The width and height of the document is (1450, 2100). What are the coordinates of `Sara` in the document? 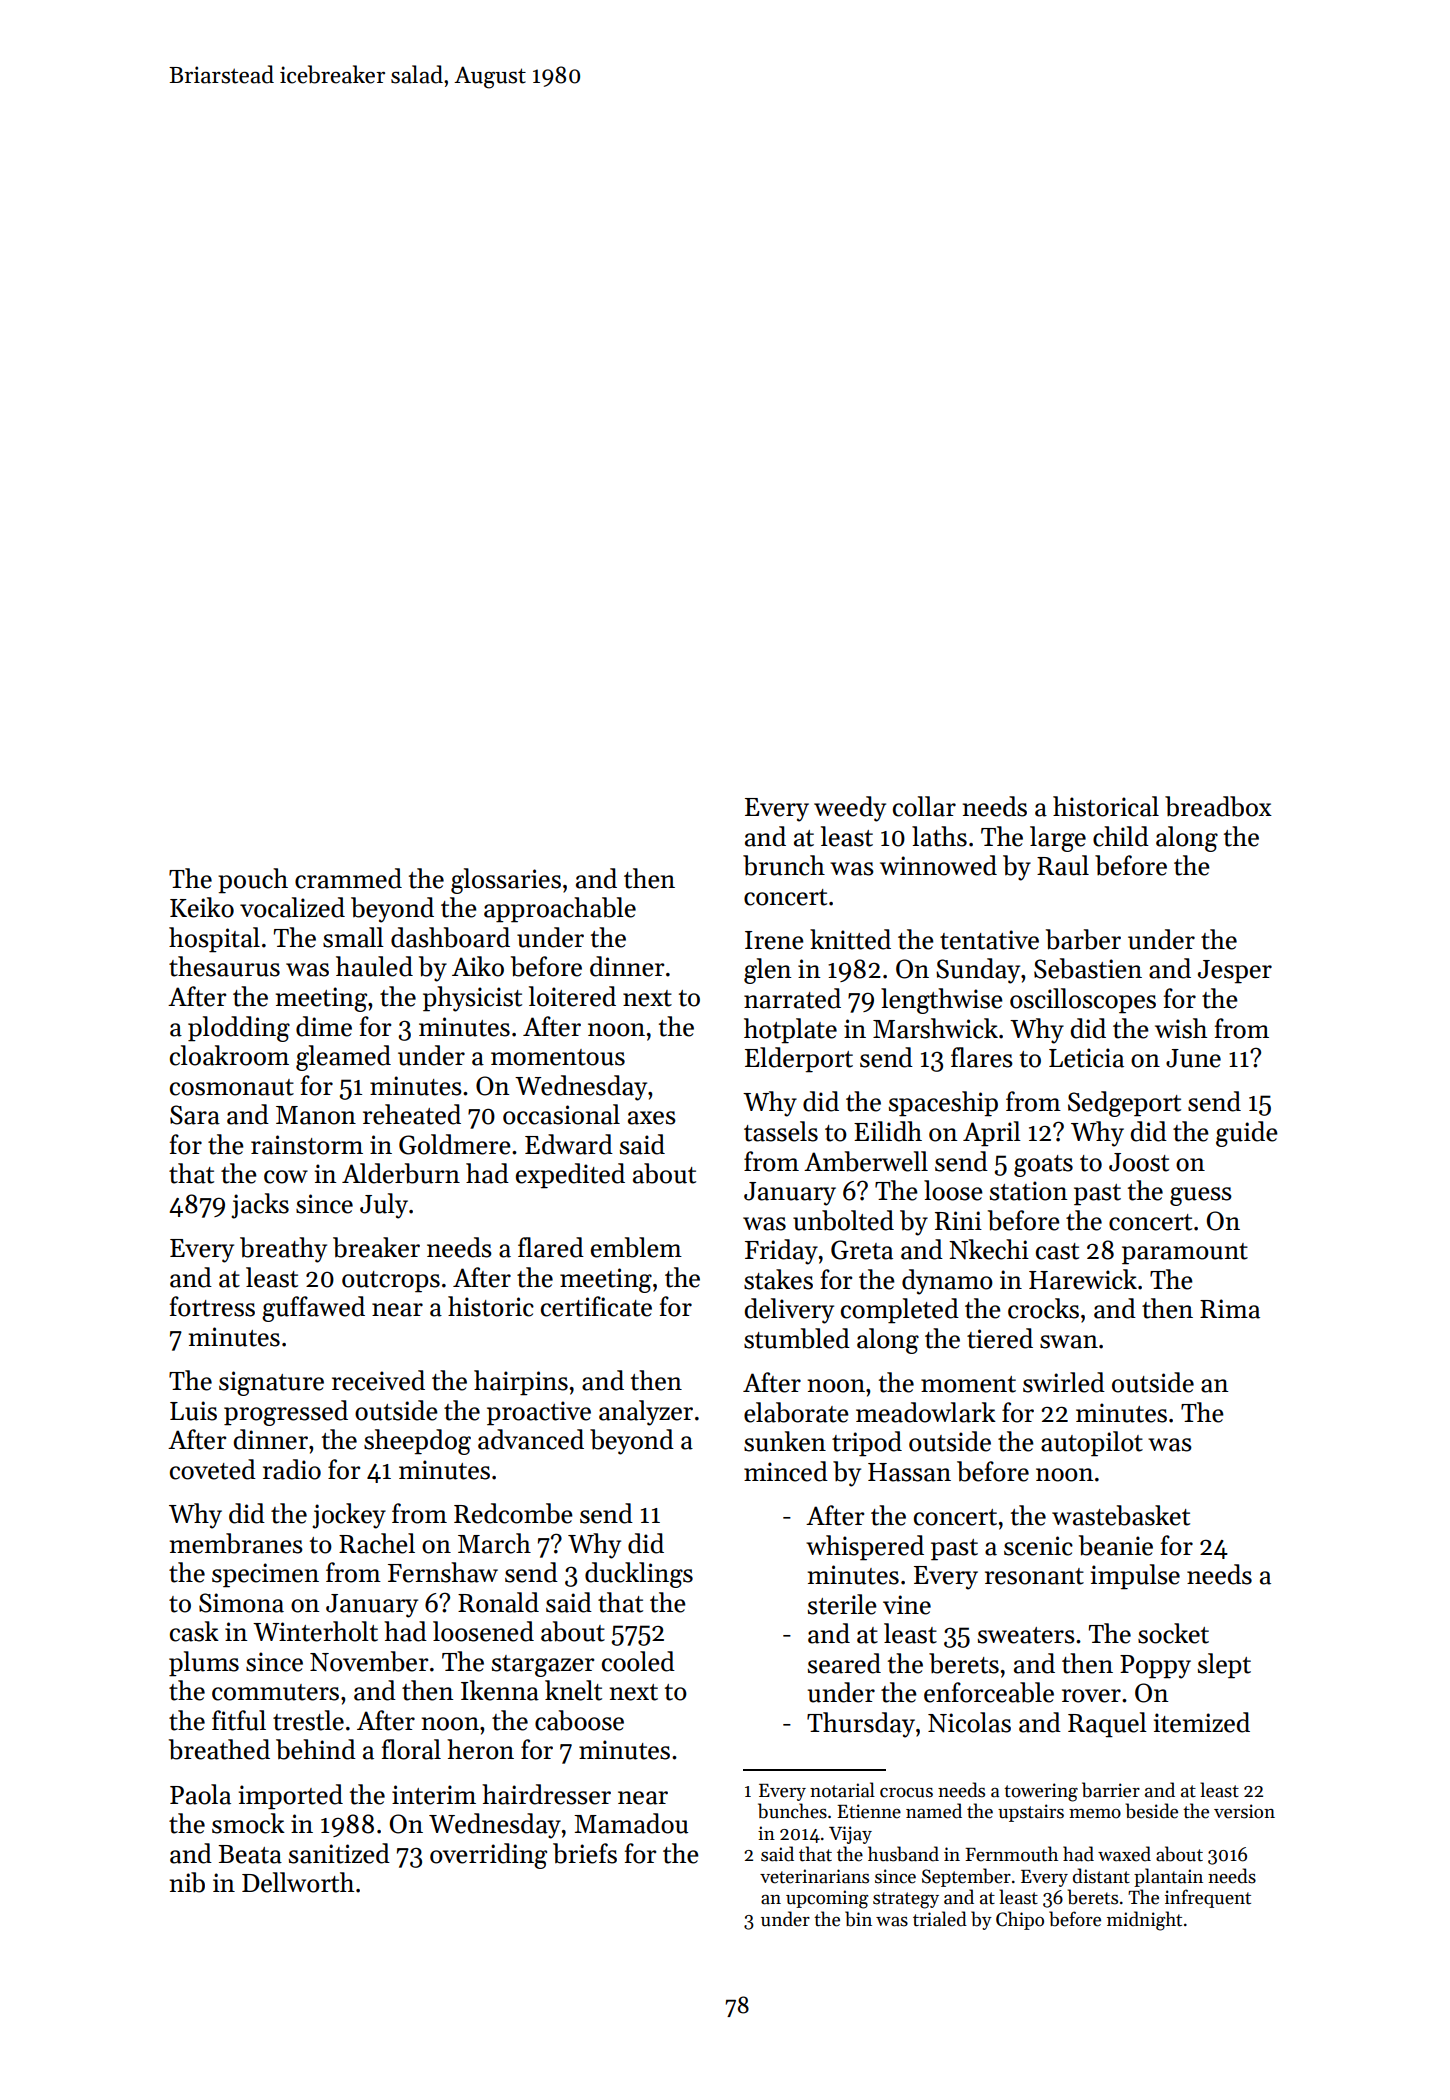 It's located at (195, 1115).
